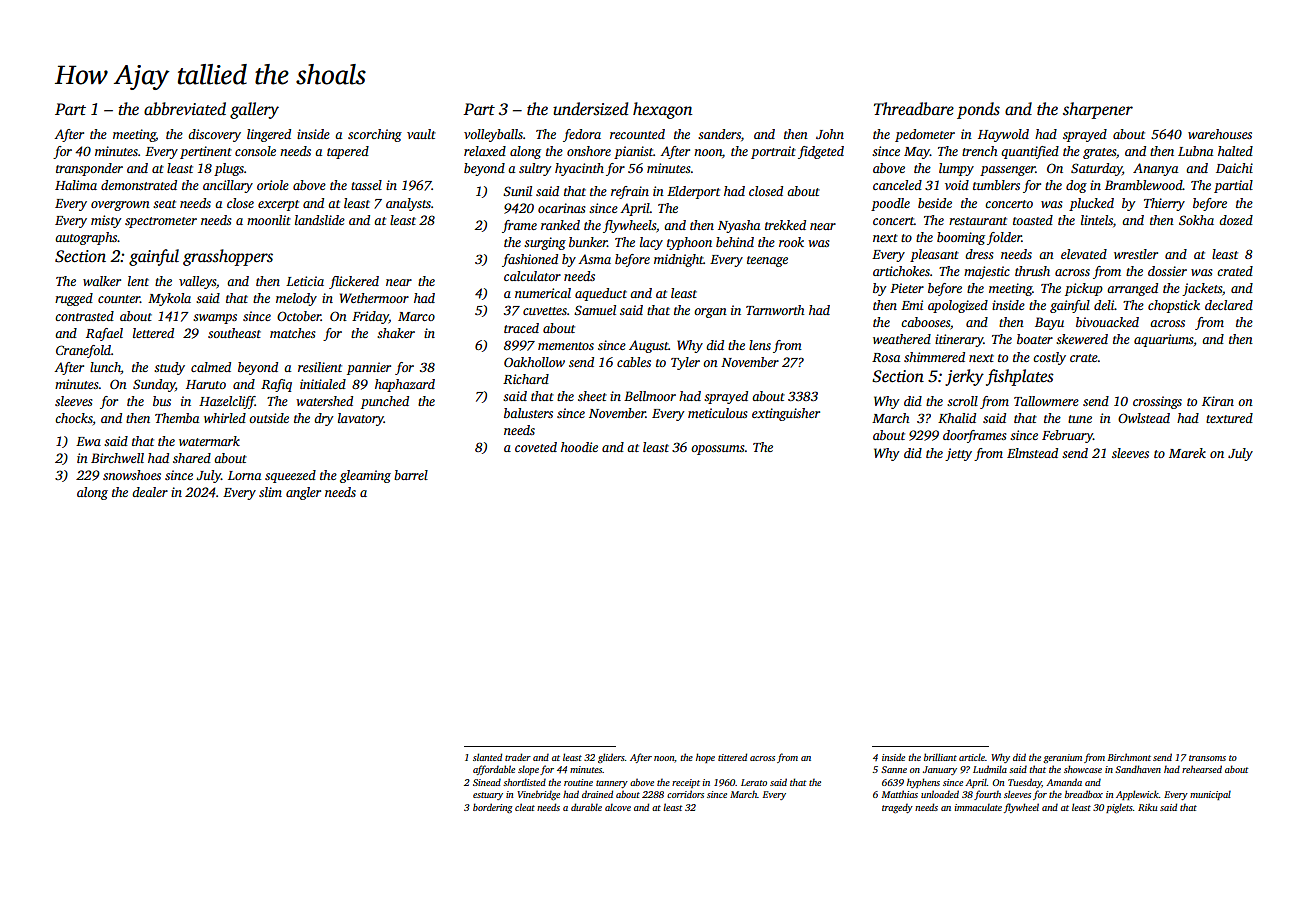 This screenshot has height=924, width=1308. What do you see at coordinates (185, 109) in the screenshot?
I see `abbreviated` at bounding box center [185, 109].
